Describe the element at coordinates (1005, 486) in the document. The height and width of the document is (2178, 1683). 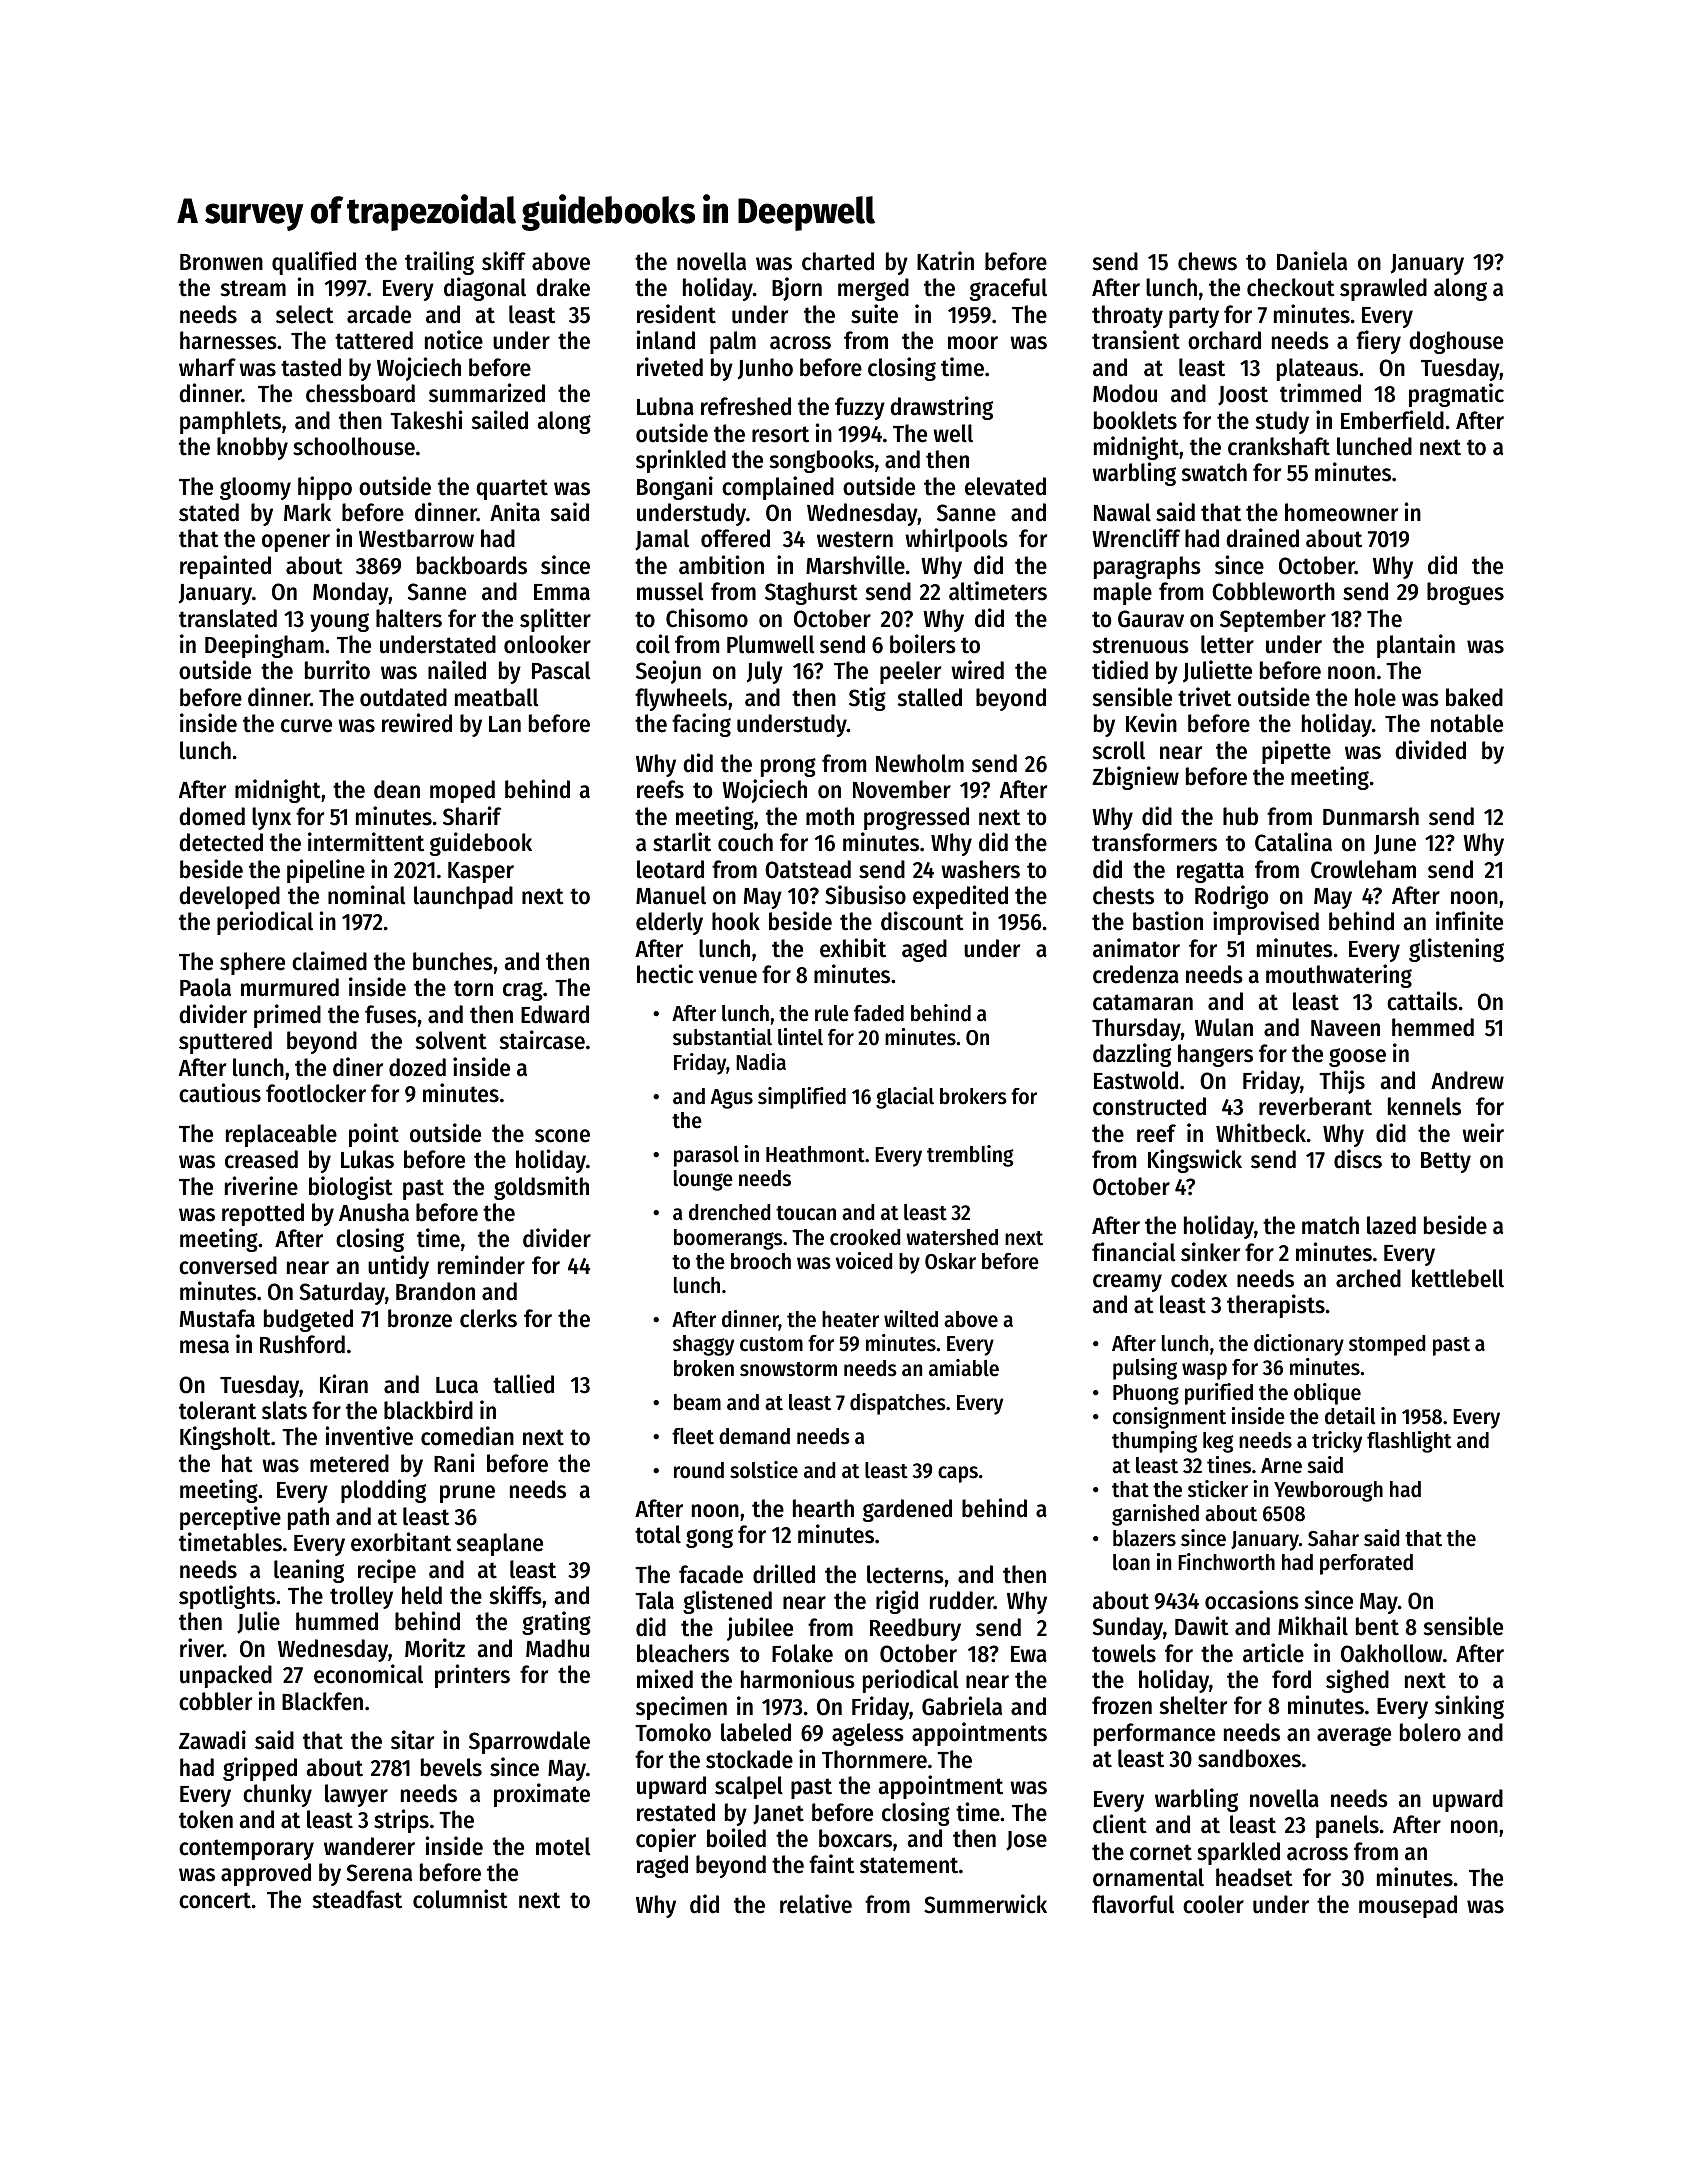
I see `elevated` at that location.
